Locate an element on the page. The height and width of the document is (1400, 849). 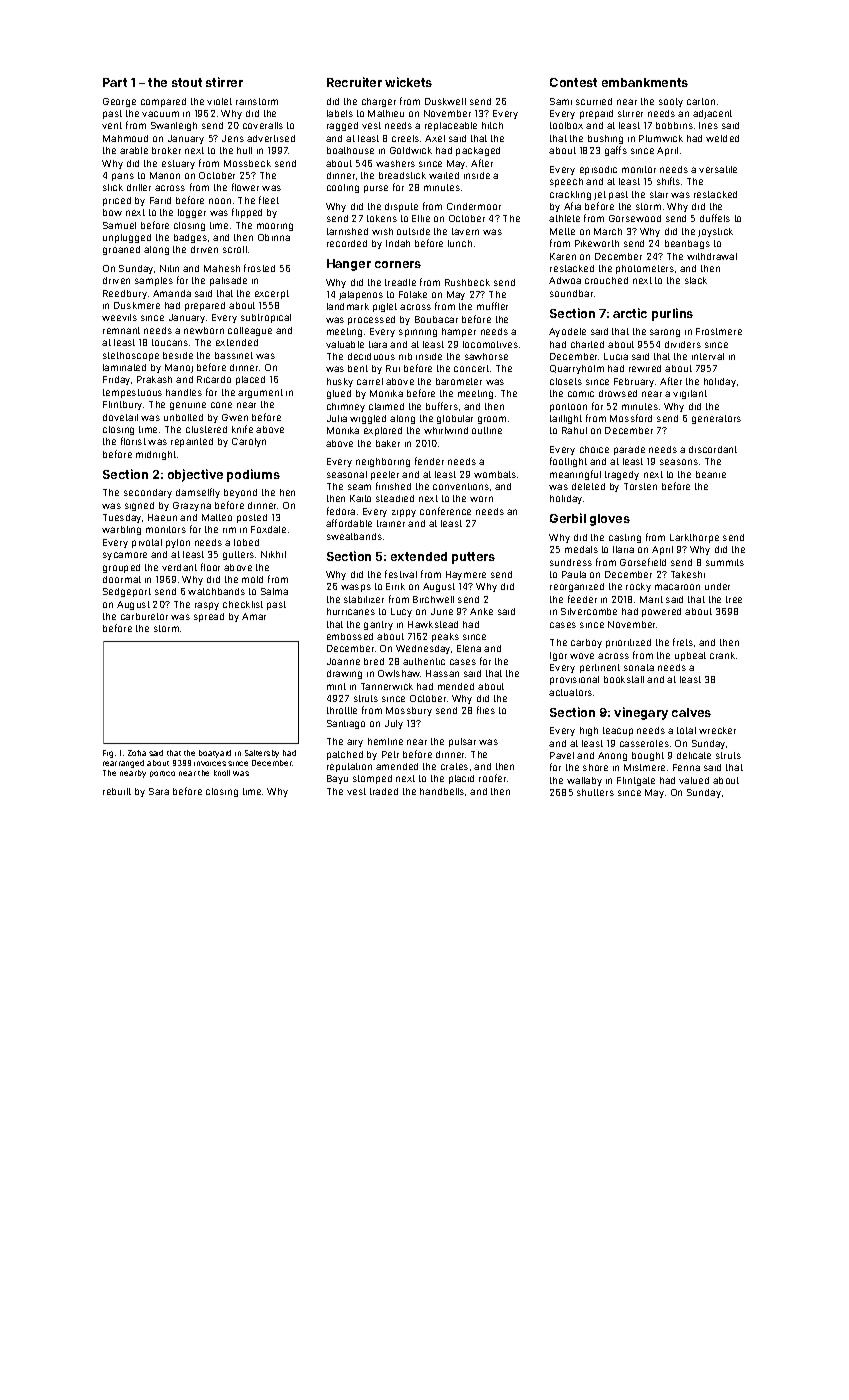
Contest is located at coordinates (573, 82).
